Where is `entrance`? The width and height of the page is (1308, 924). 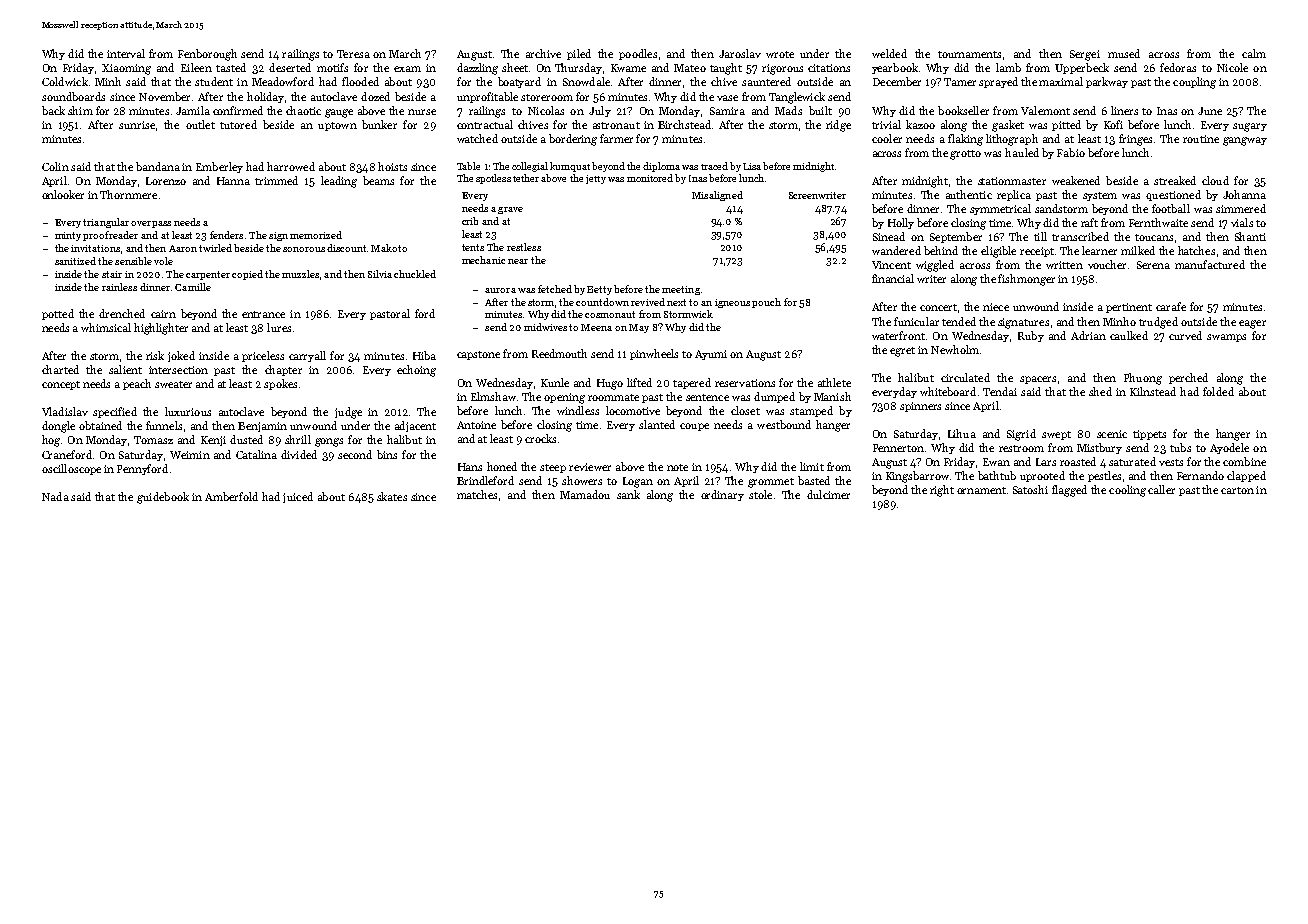
entrance is located at coordinates (263, 314).
